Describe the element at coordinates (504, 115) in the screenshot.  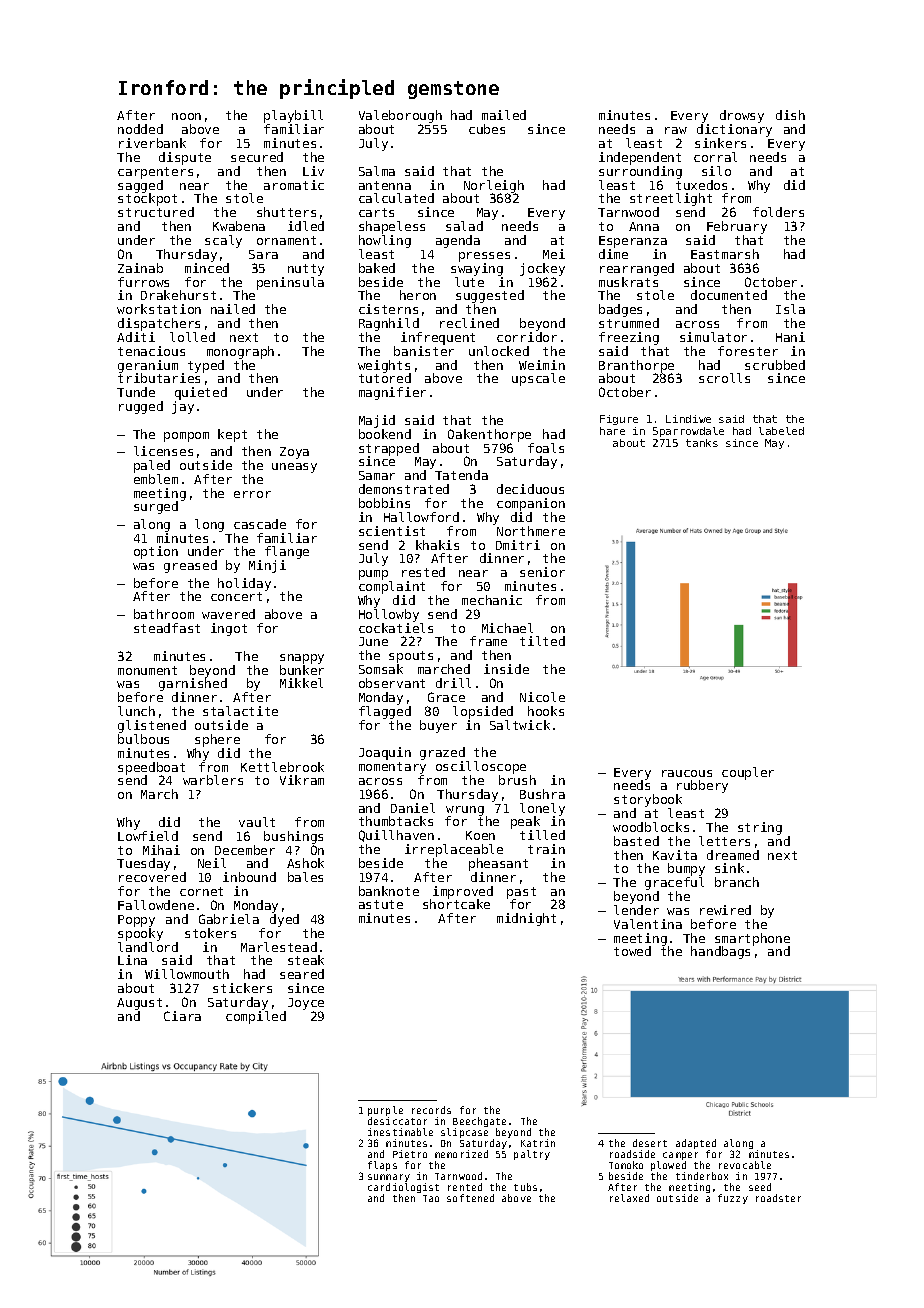
I see `mailed` at that location.
